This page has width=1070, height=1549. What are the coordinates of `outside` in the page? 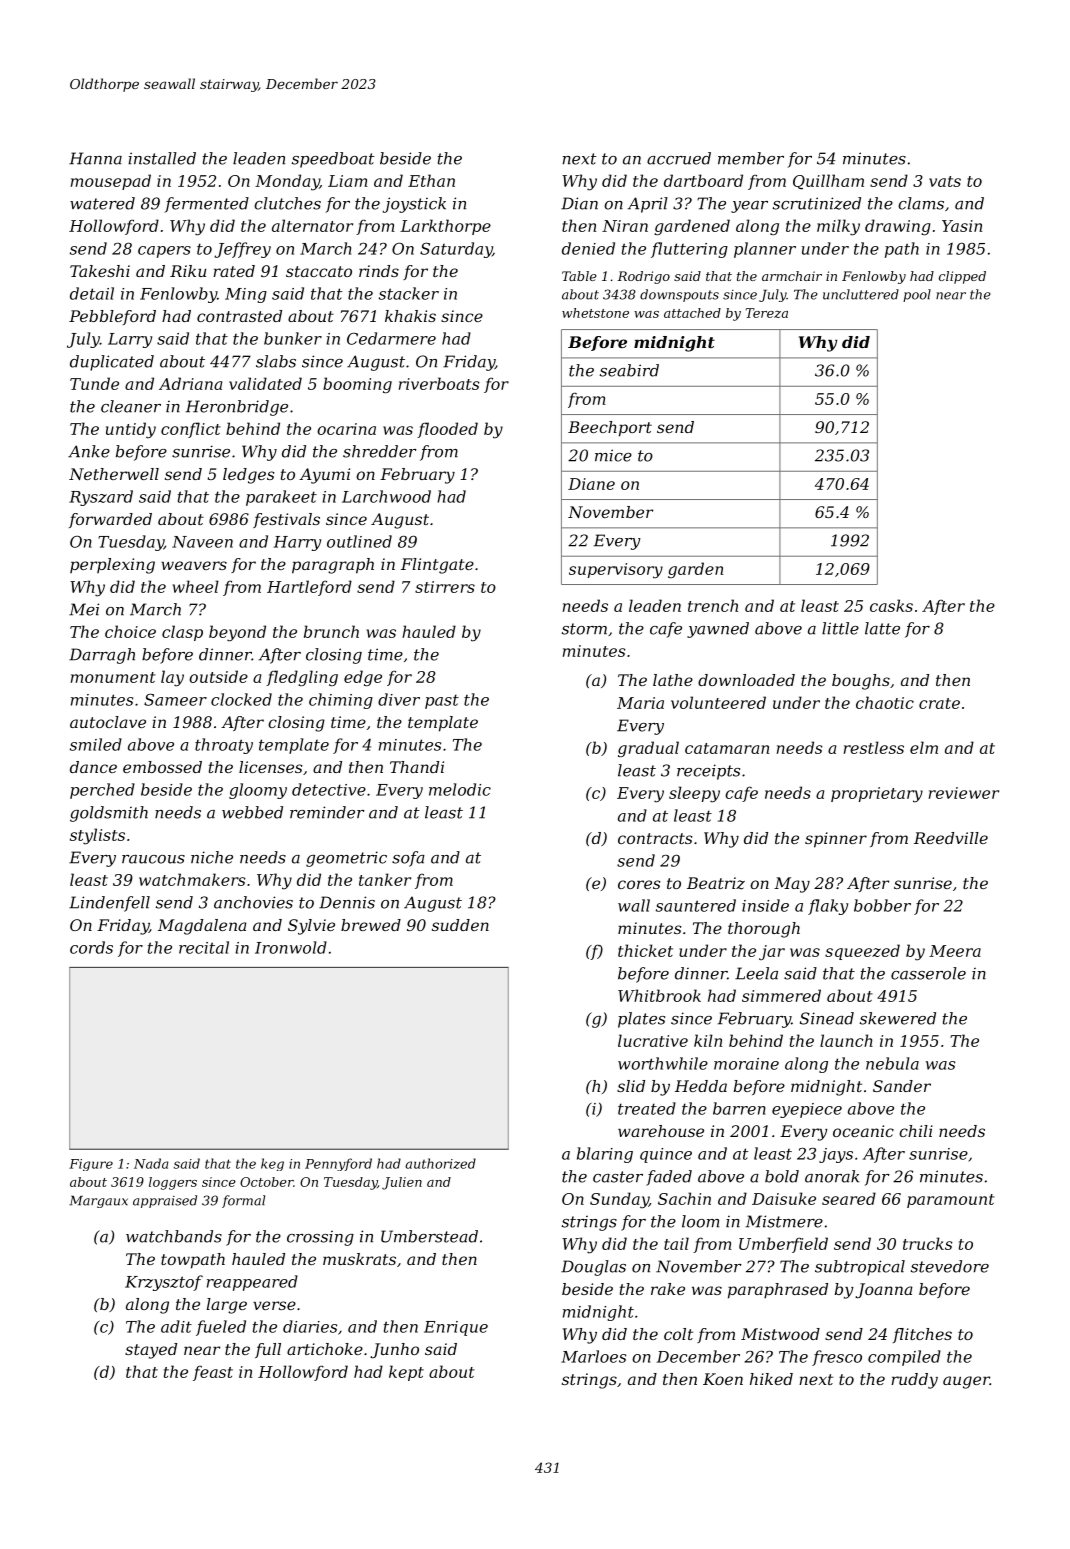 It's located at (218, 676).
